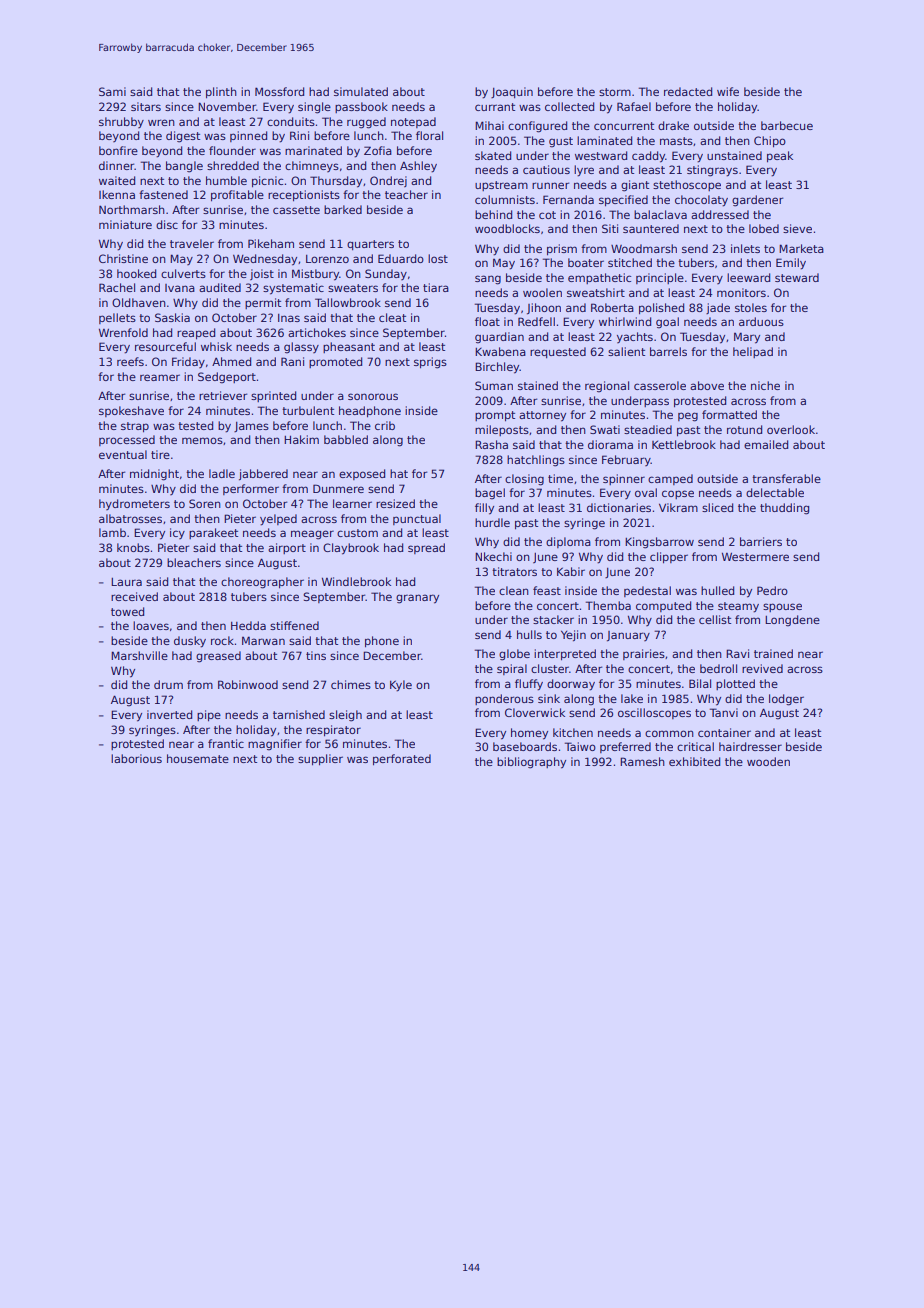  Describe the element at coordinates (291, 121) in the screenshot. I see `conduits` at that location.
